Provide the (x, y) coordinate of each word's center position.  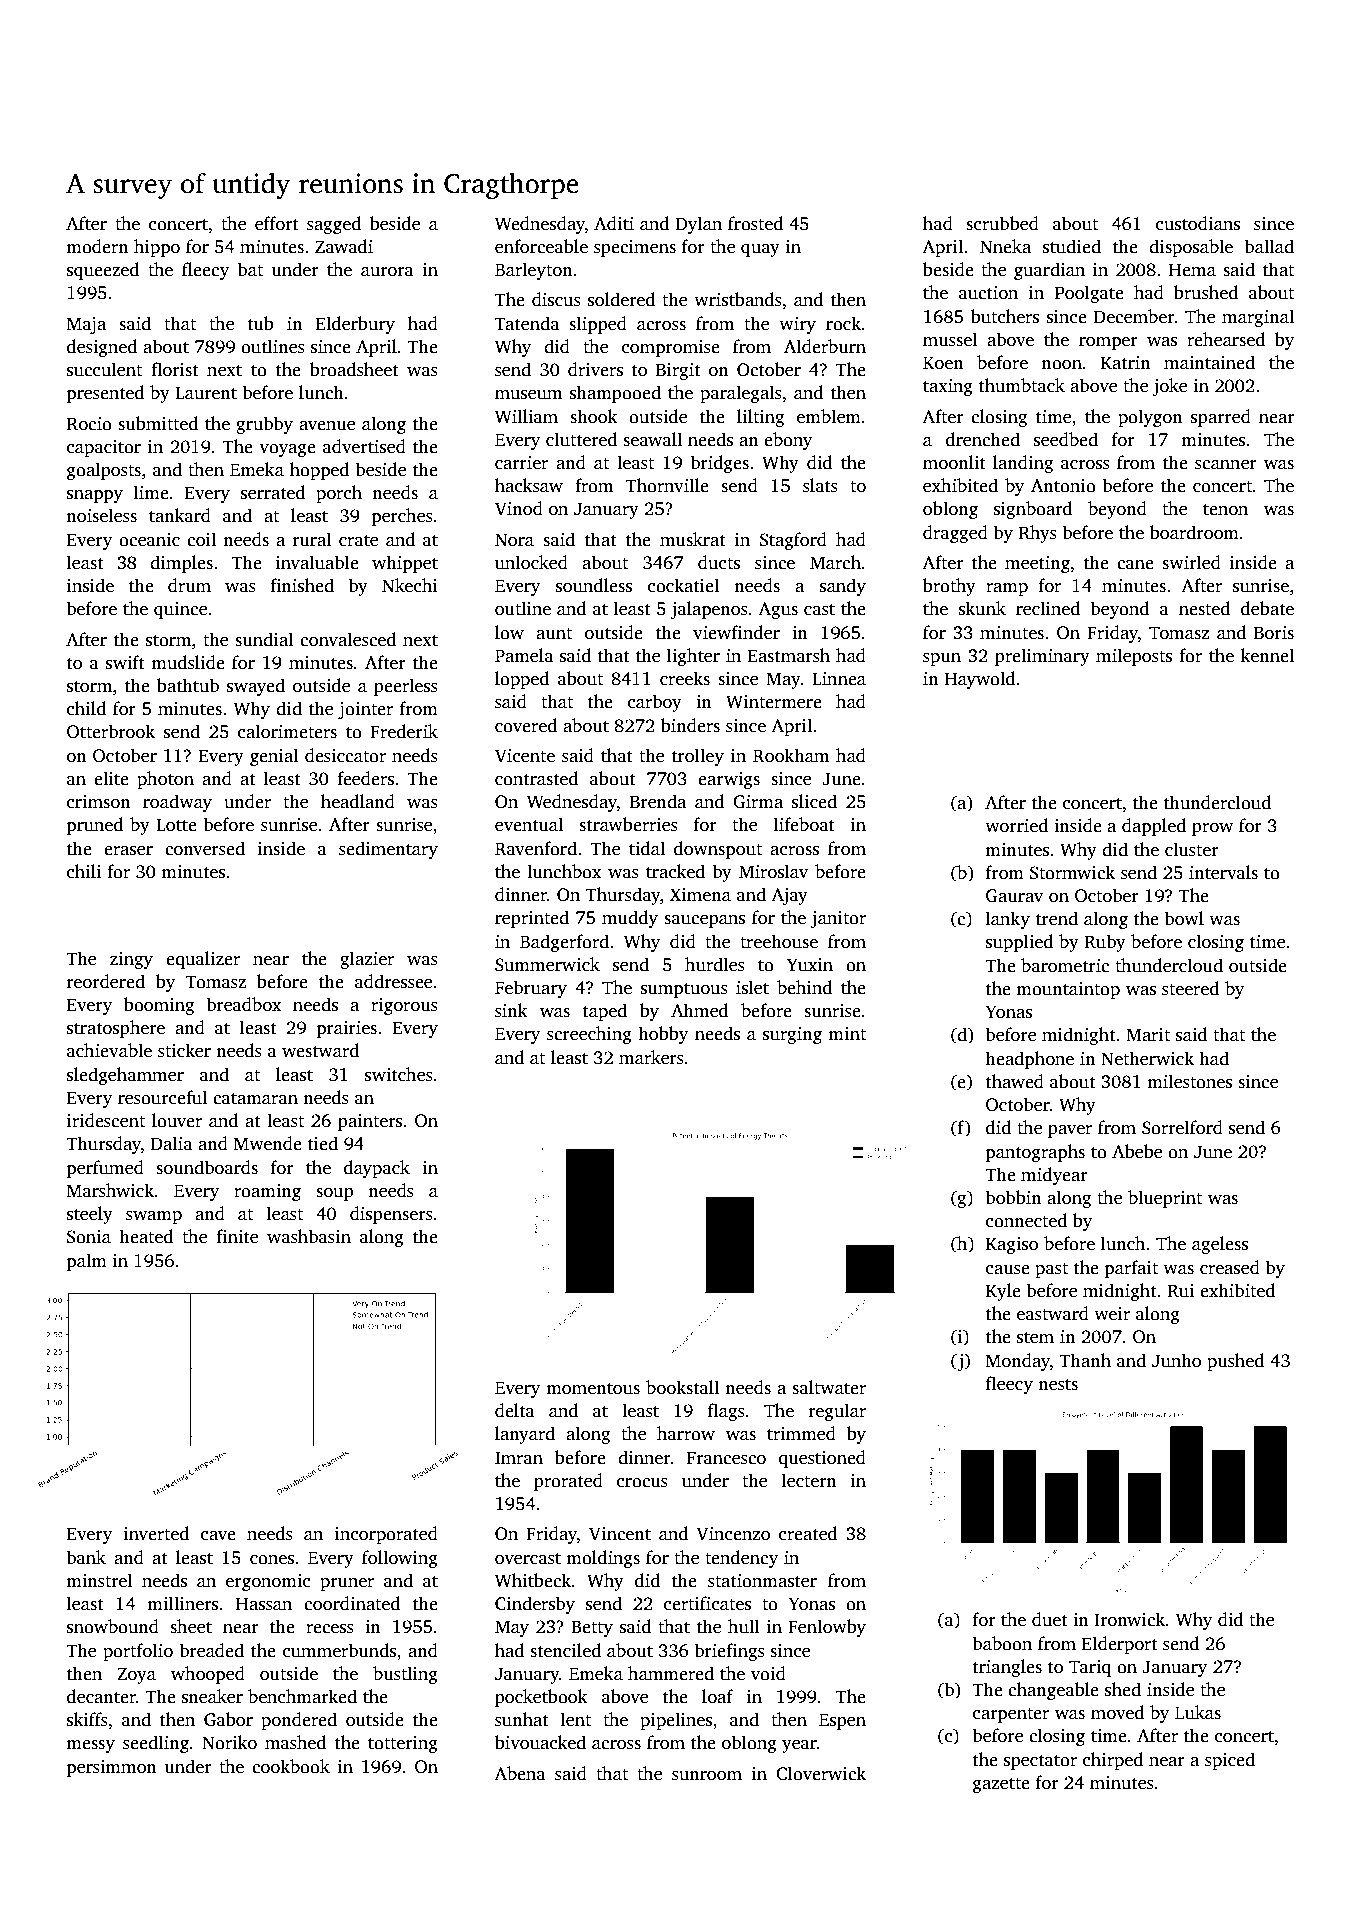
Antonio (1063, 486)
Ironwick (1129, 1619)
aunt (554, 634)
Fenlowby (827, 1628)
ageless (1220, 1245)
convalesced (348, 639)
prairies (347, 1029)
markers (651, 1057)
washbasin (309, 1236)
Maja (86, 325)
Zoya (136, 1675)
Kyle (1003, 1292)
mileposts (1134, 657)
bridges (719, 464)
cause (1008, 1270)
